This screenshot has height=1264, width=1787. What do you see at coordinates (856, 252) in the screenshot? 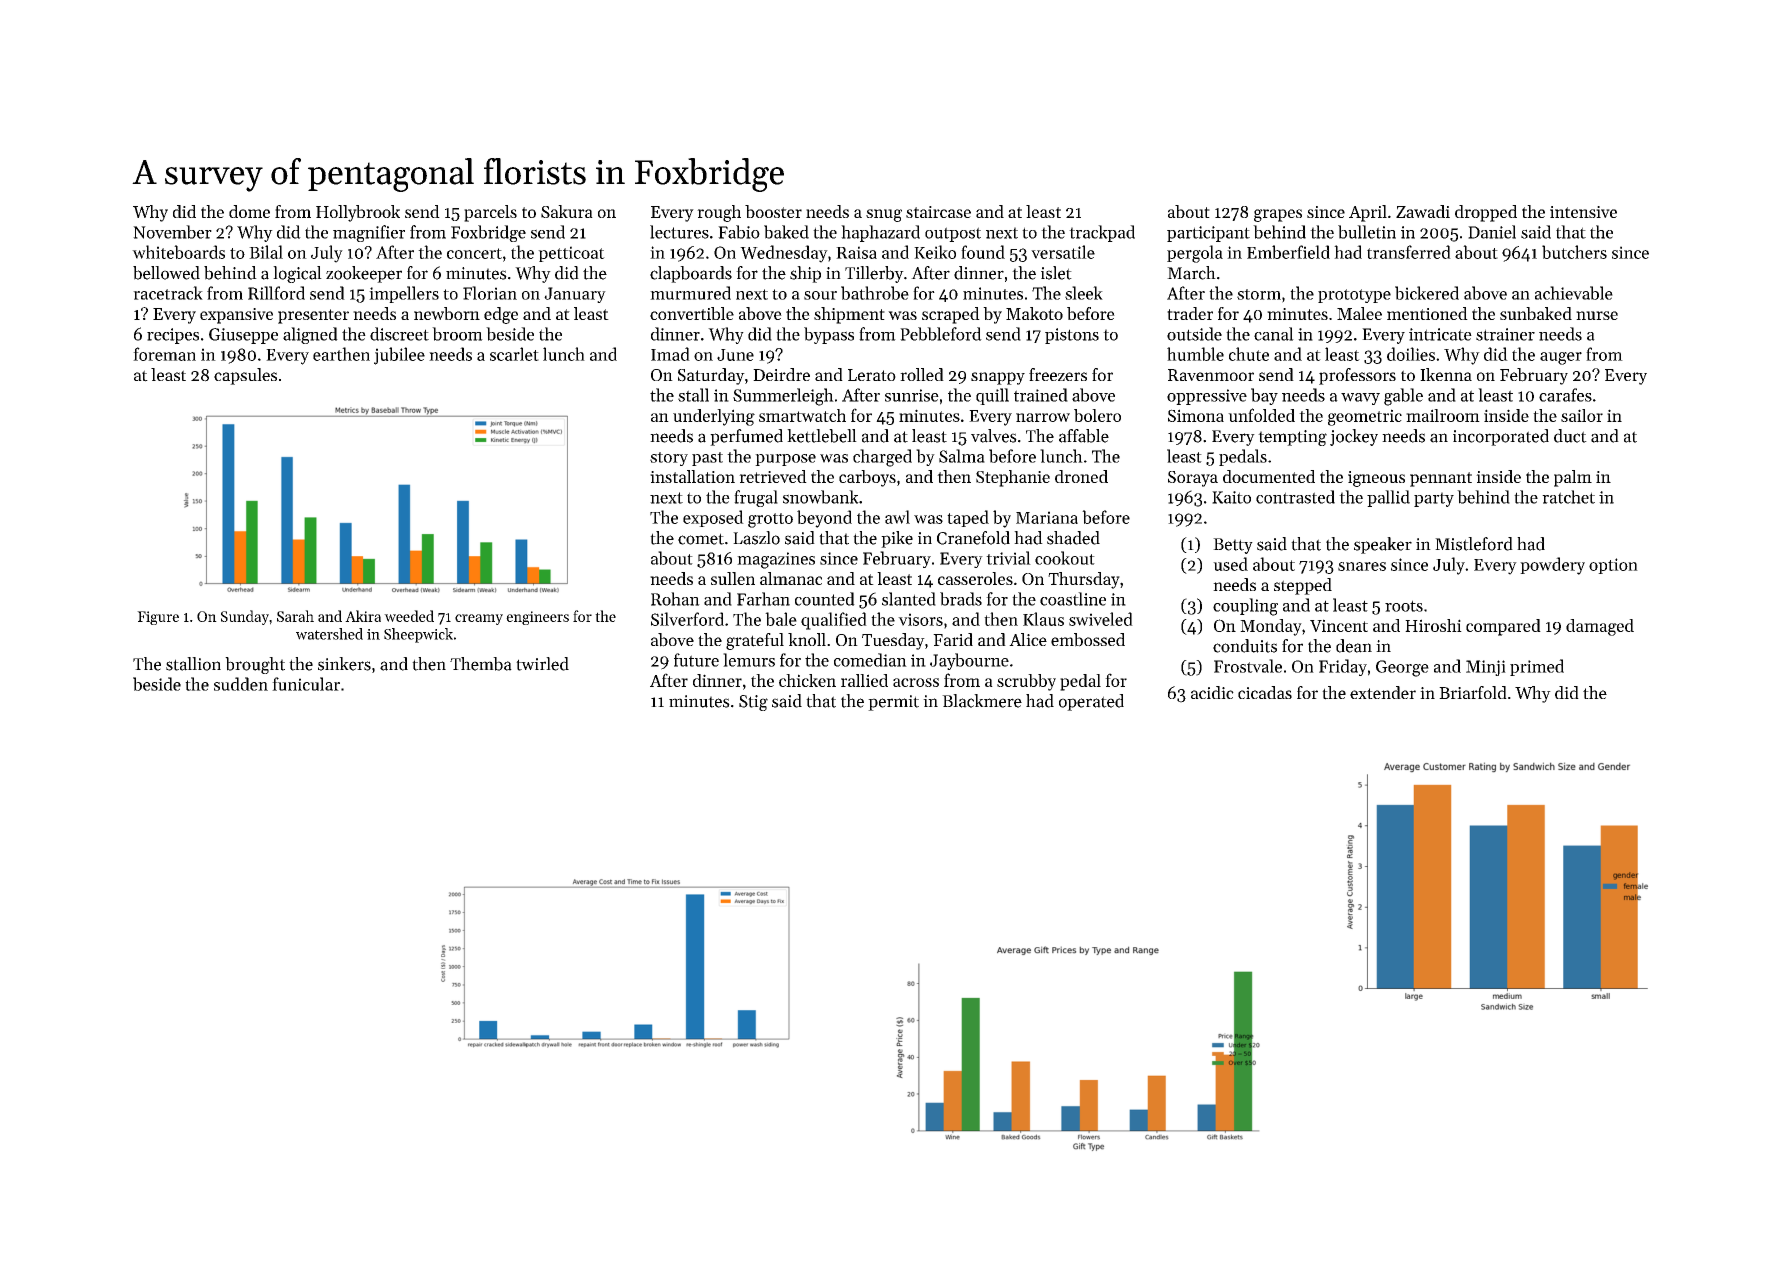
I see `Raisa` at bounding box center [856, 252].
